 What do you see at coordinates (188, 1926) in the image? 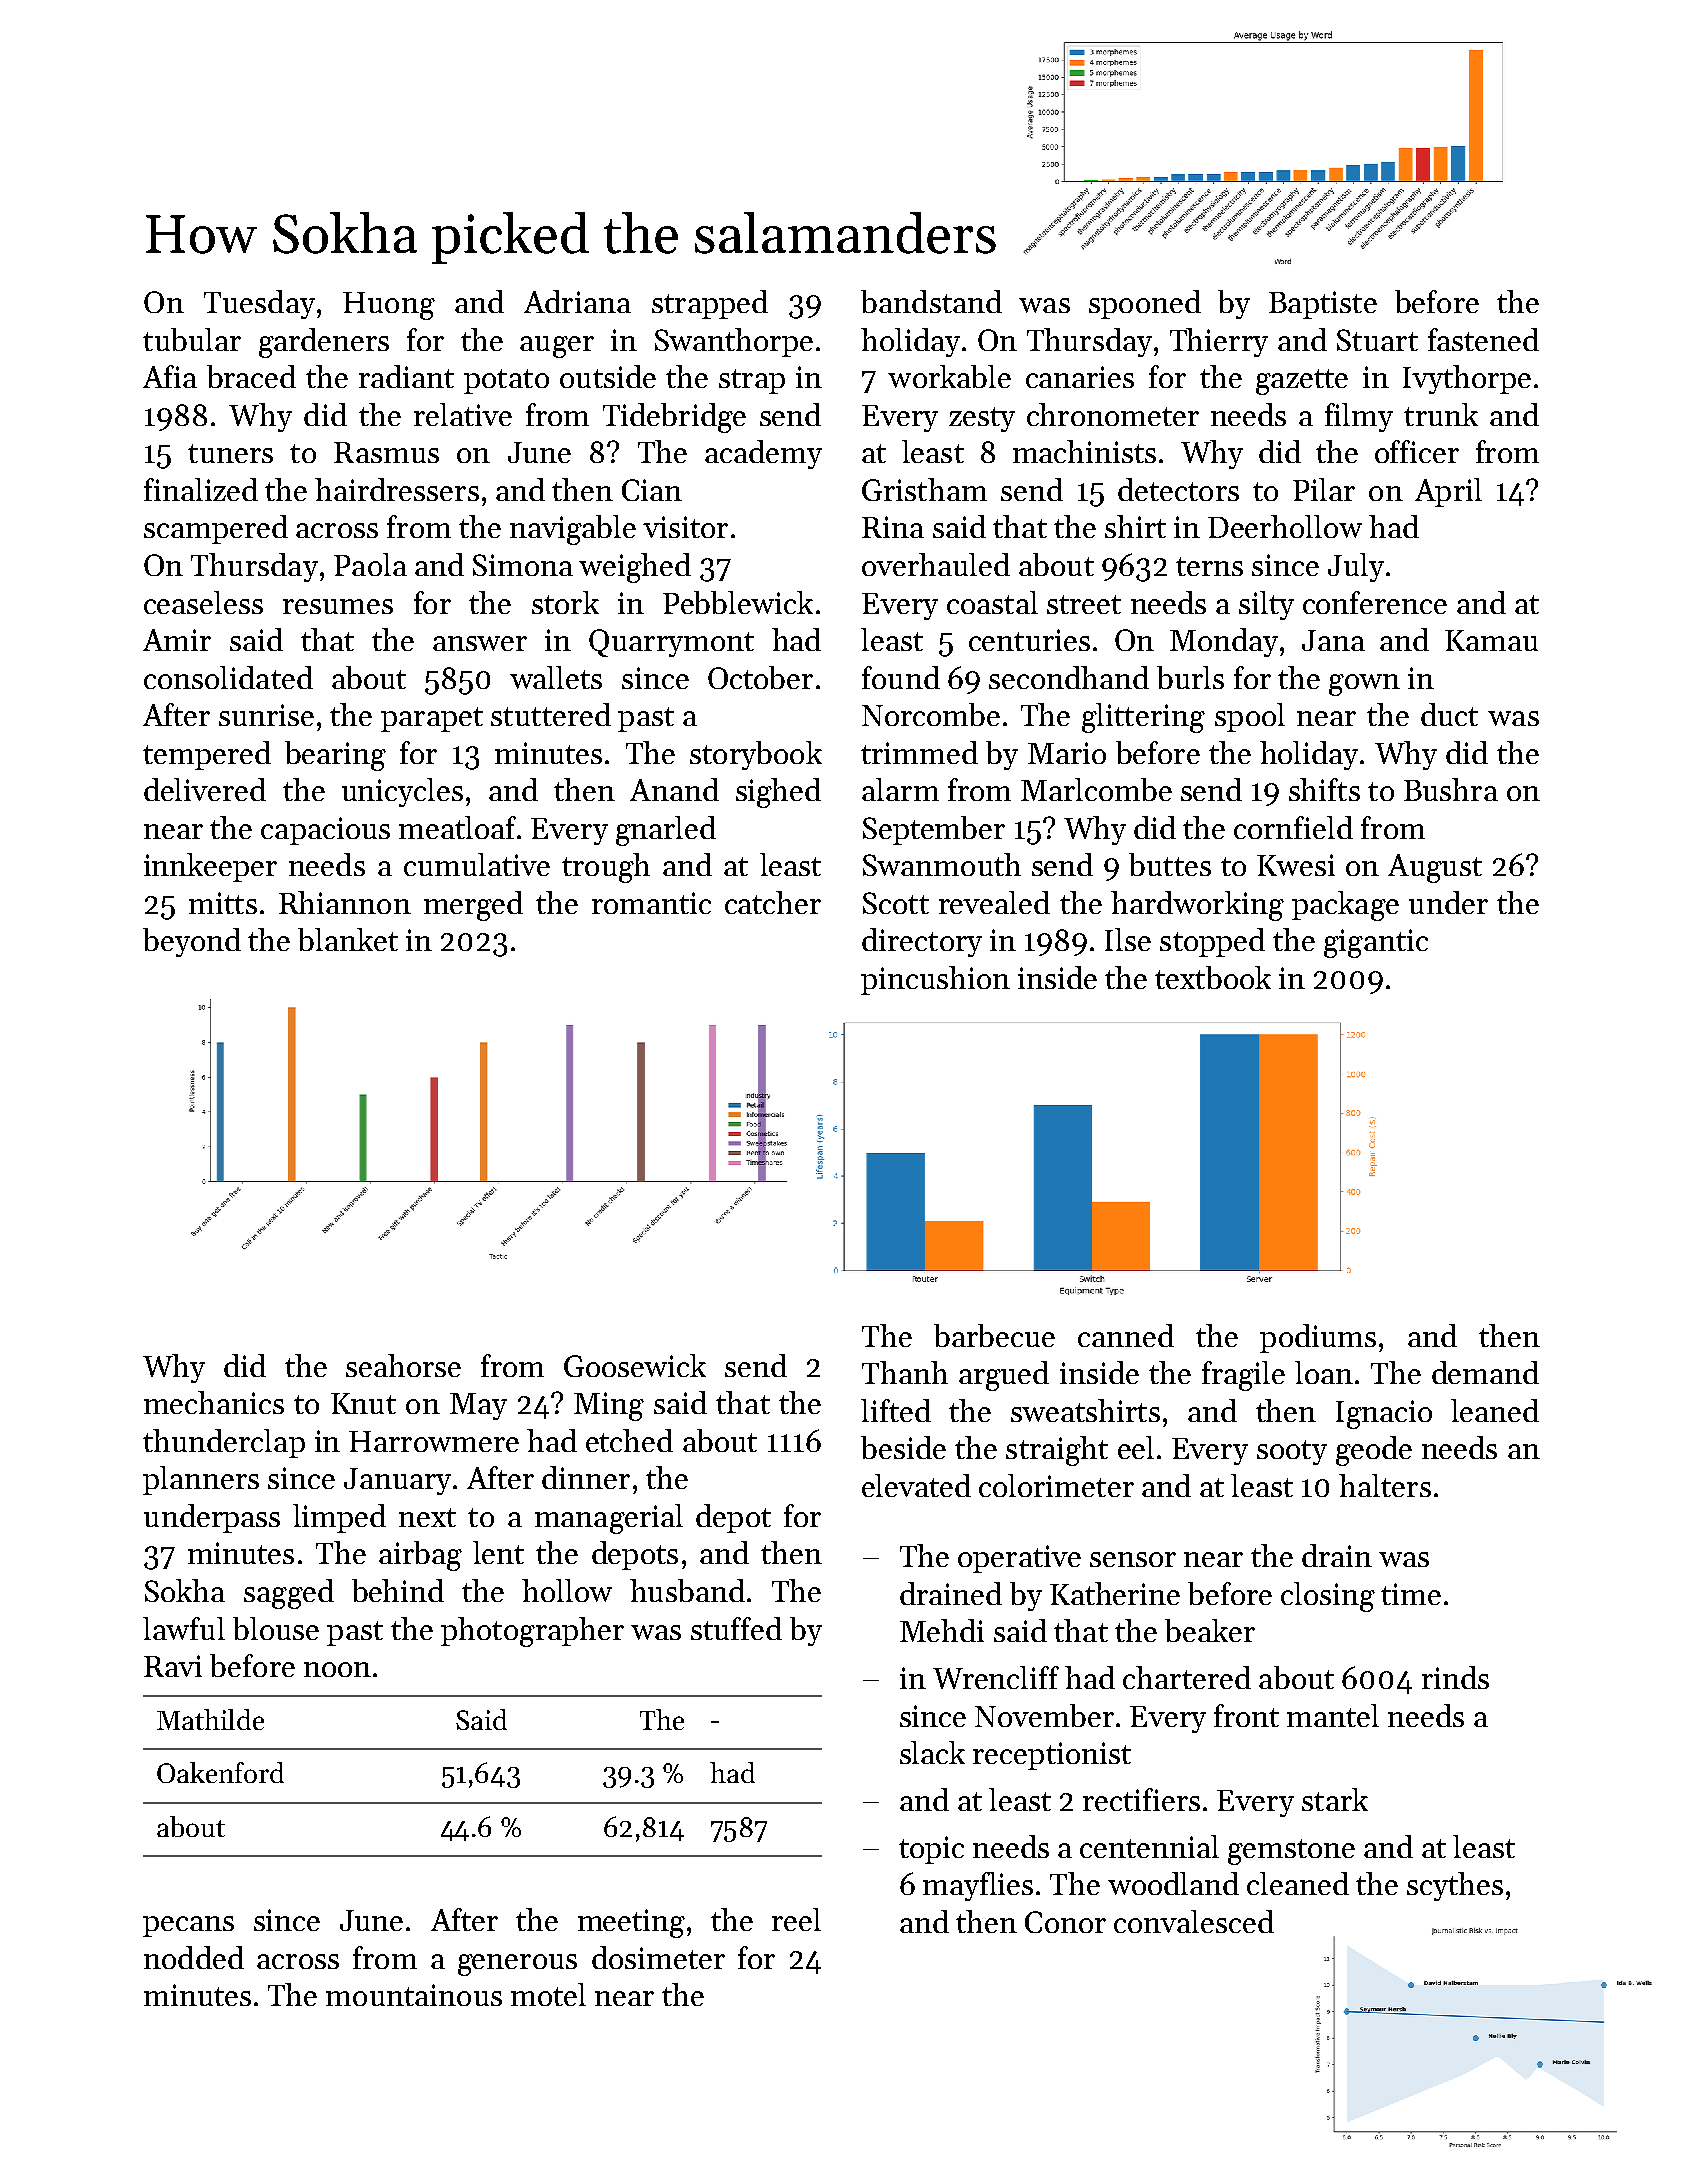
I see `pecans` at bounding box center [188, 1926].
